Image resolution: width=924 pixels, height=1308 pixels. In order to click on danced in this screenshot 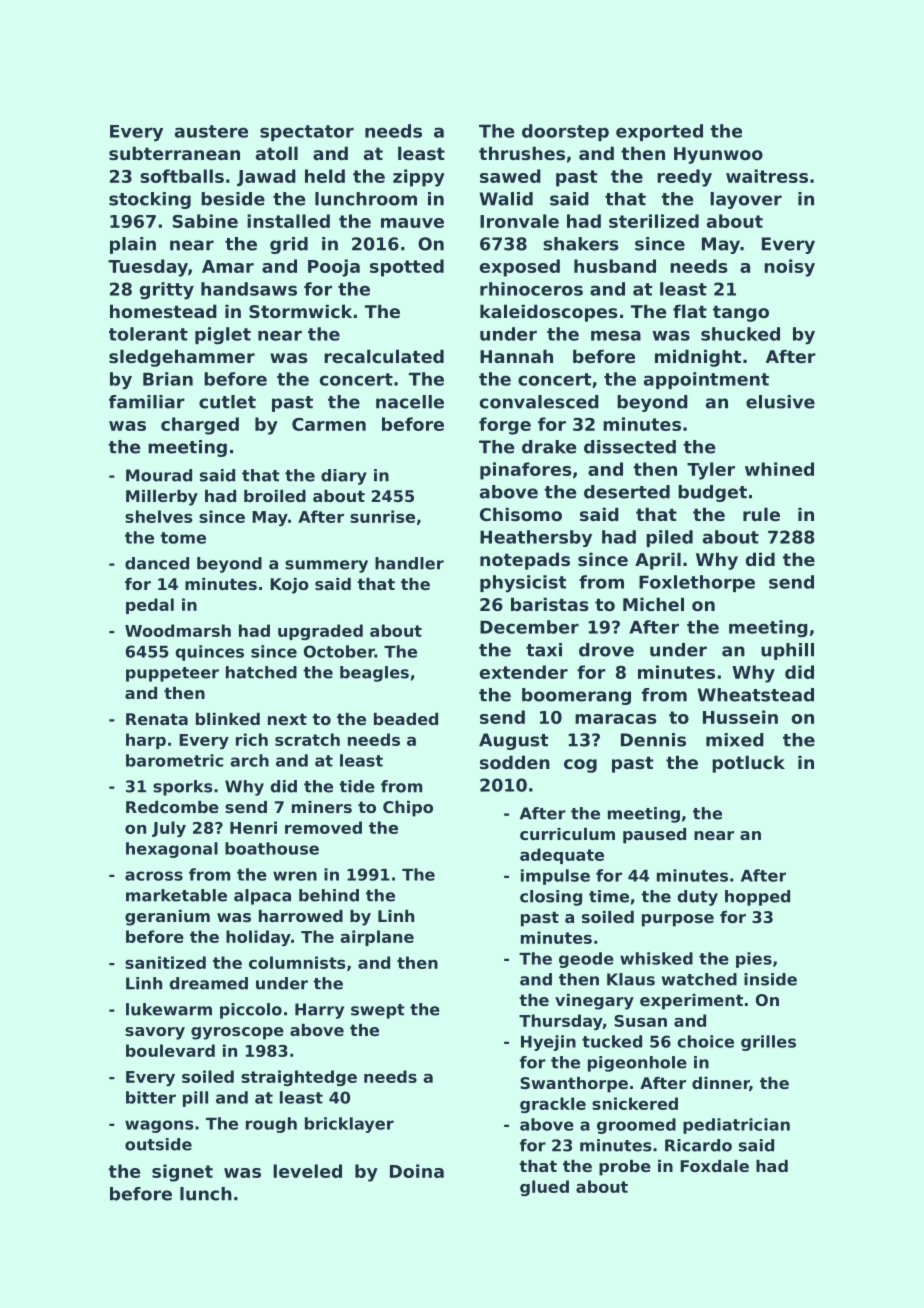, I will do `click(157, 563)`.
